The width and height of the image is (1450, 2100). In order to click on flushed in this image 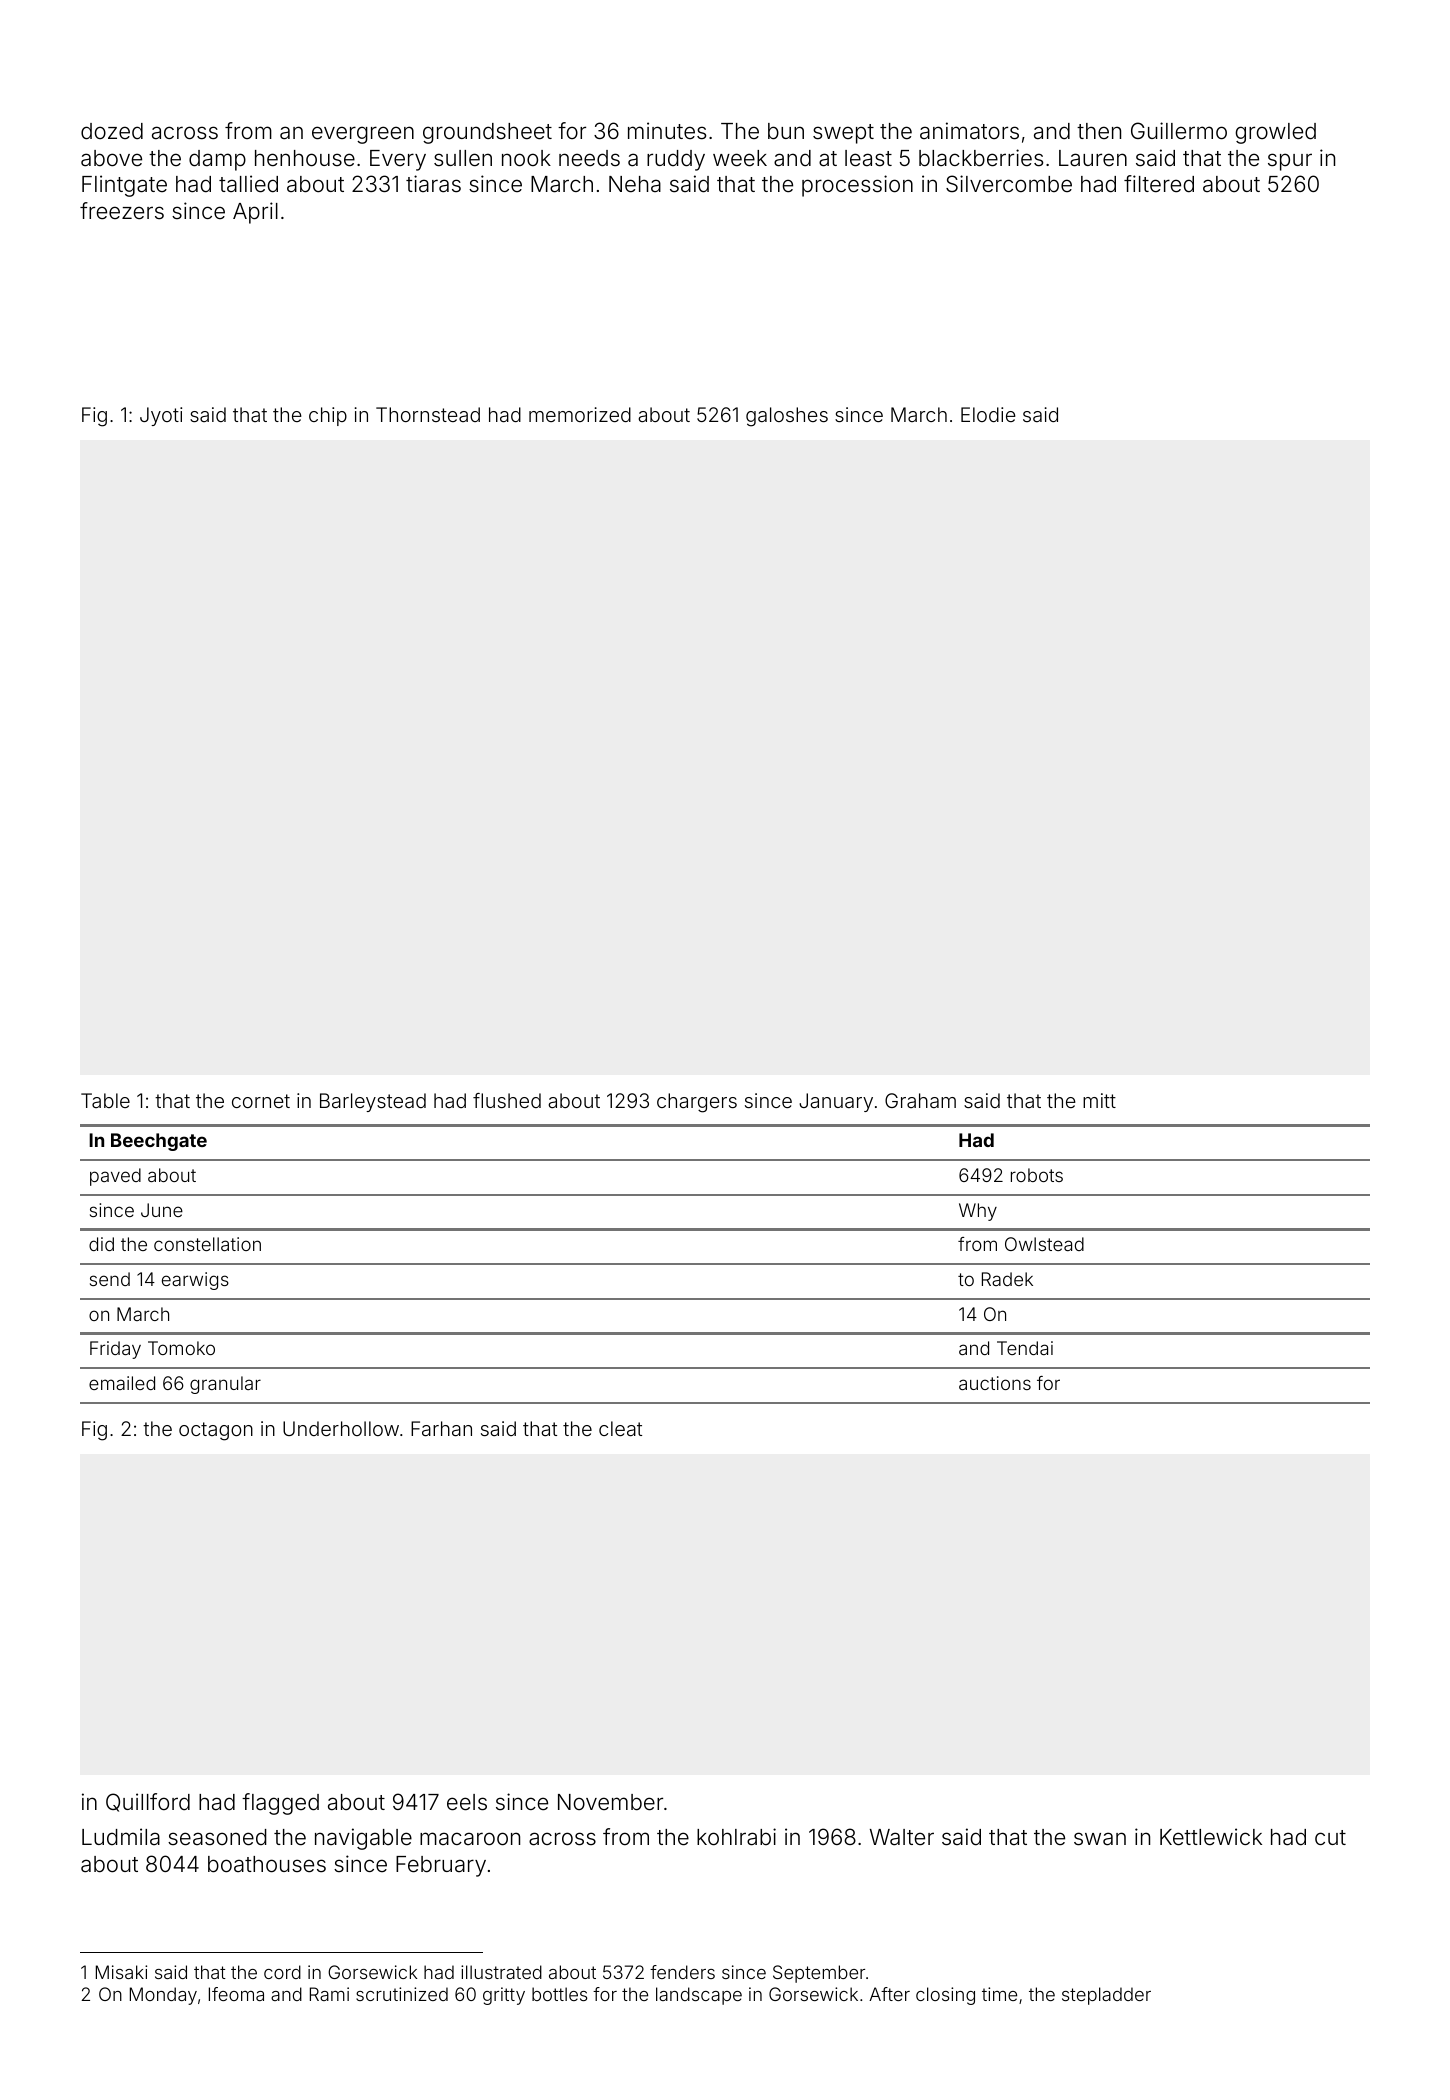, I will do `click(507, 1100)`.
